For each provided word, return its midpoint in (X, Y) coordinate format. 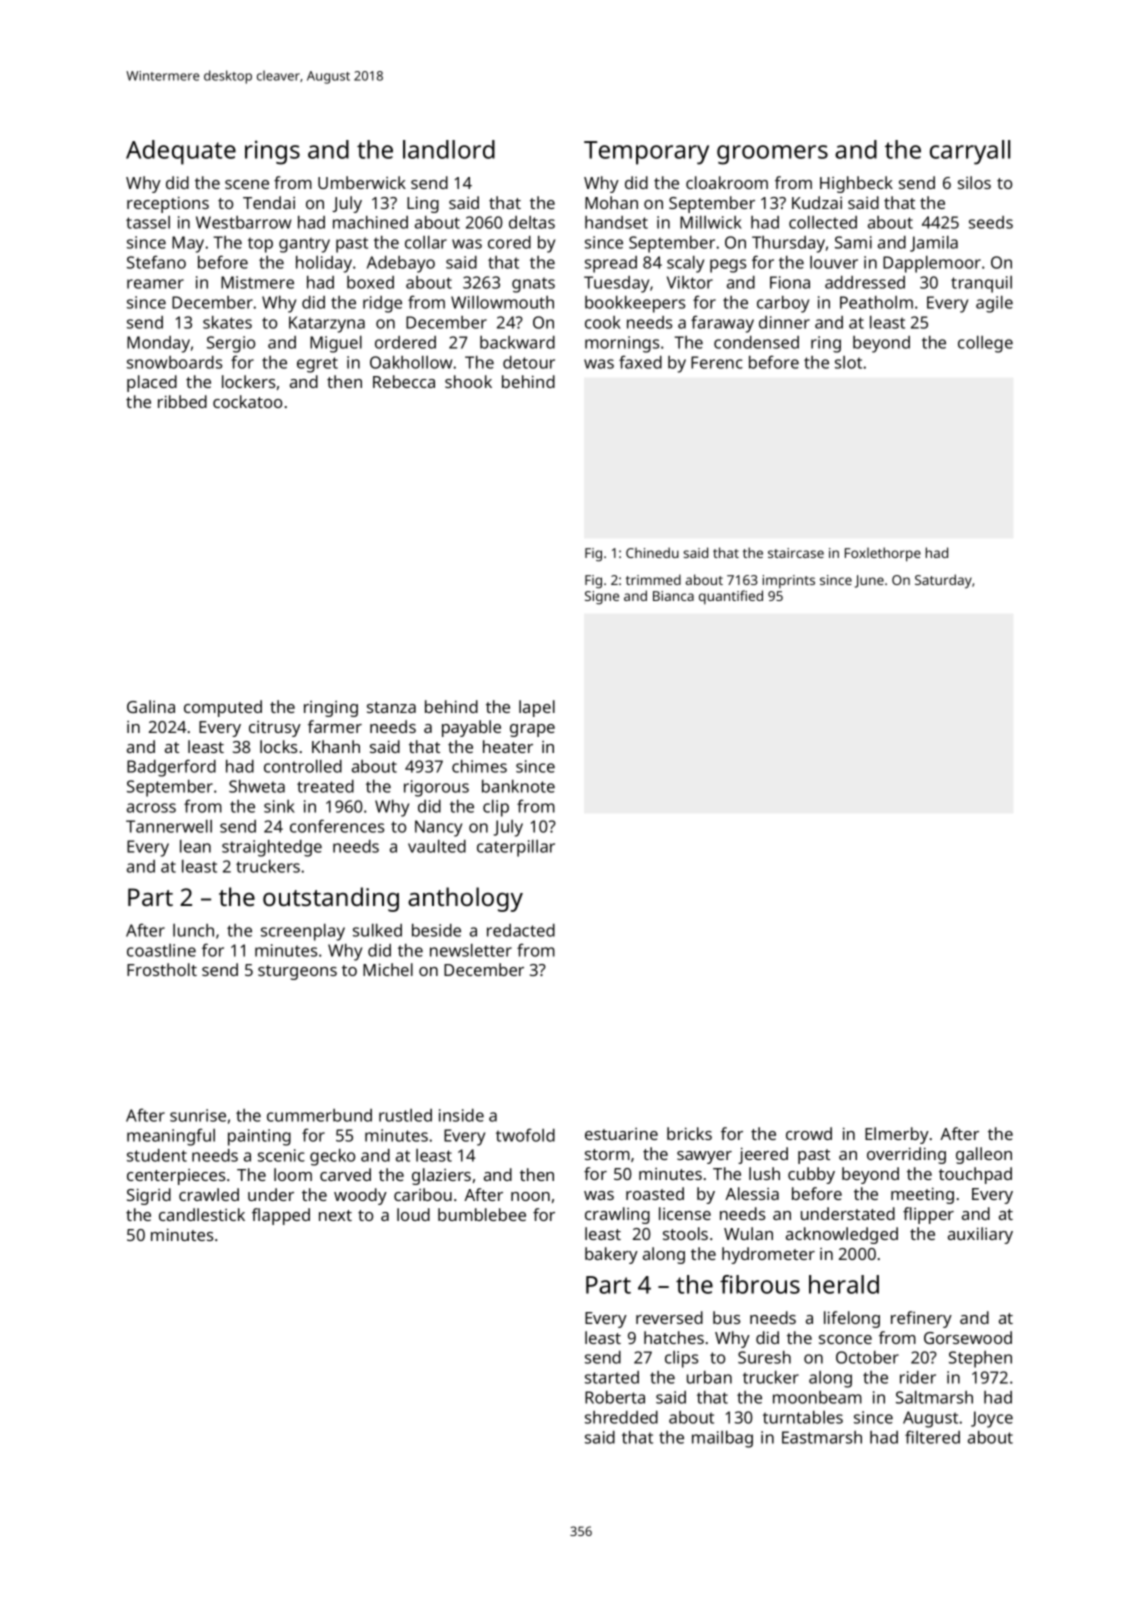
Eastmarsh (822, 1437)
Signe (602, 598)
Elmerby (897, 1135)
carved (345, 1174)
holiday (324, 264)
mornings (622, 344)
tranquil (981, 284)
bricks (689, 1133)
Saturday (943, 581)
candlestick (202, 1214)
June (869, 581)
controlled (303, 766)
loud (413, 1214)
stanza (391, 707)
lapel (537, 708)
